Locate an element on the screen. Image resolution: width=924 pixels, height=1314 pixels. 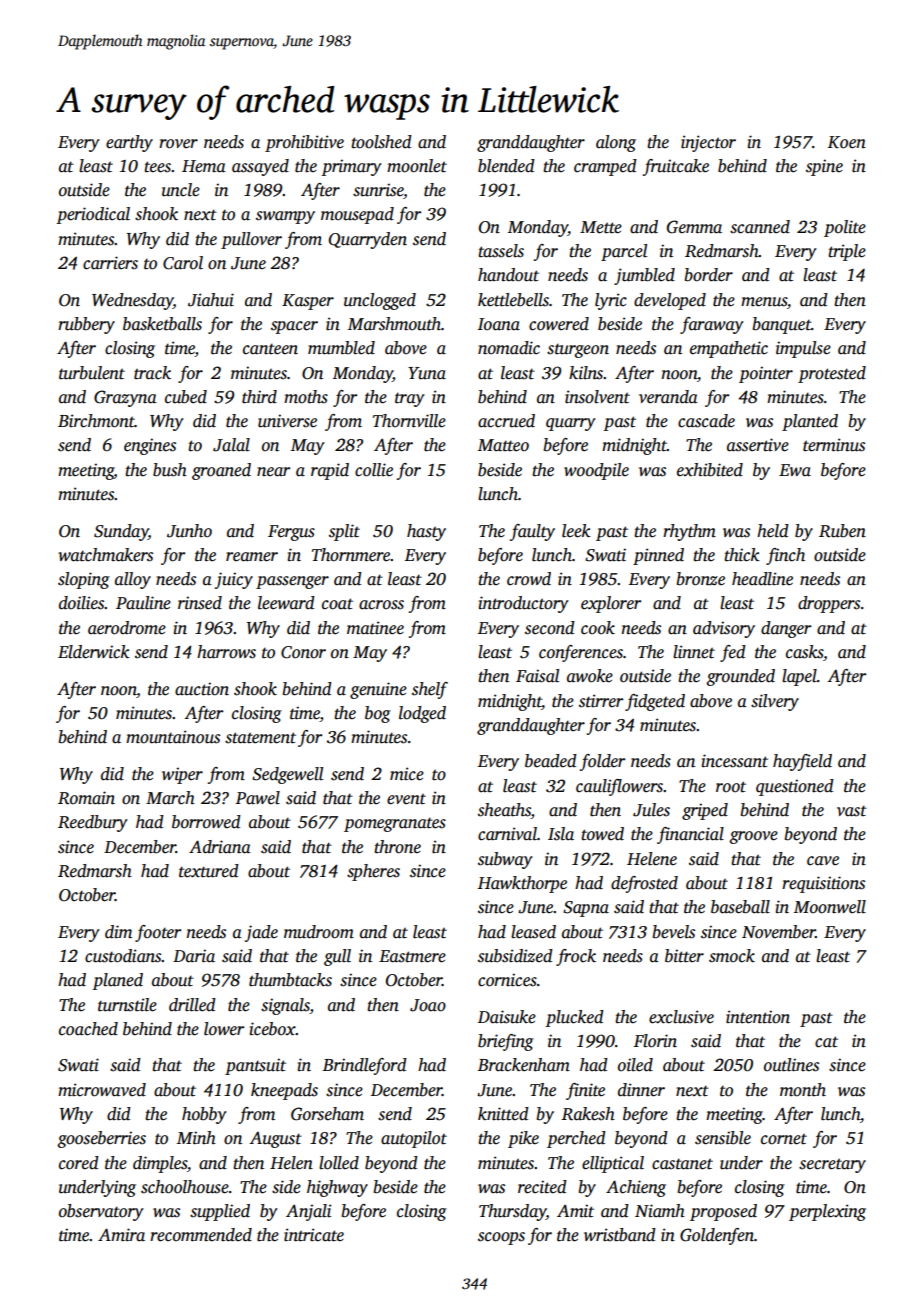
scoops is located at coordinates (501, 1238).
